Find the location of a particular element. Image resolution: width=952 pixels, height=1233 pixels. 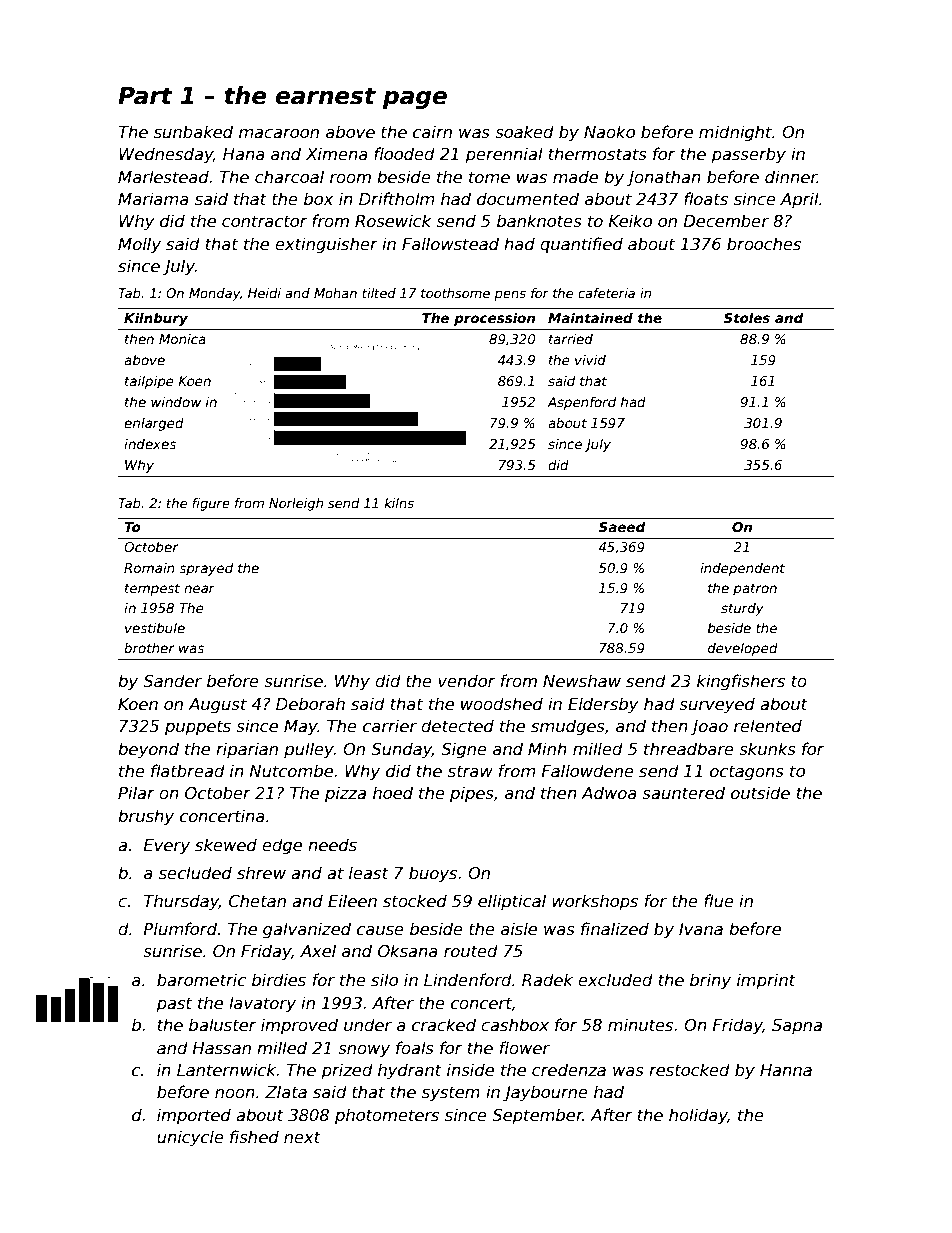

Part is located at coordinates (145, 96).
